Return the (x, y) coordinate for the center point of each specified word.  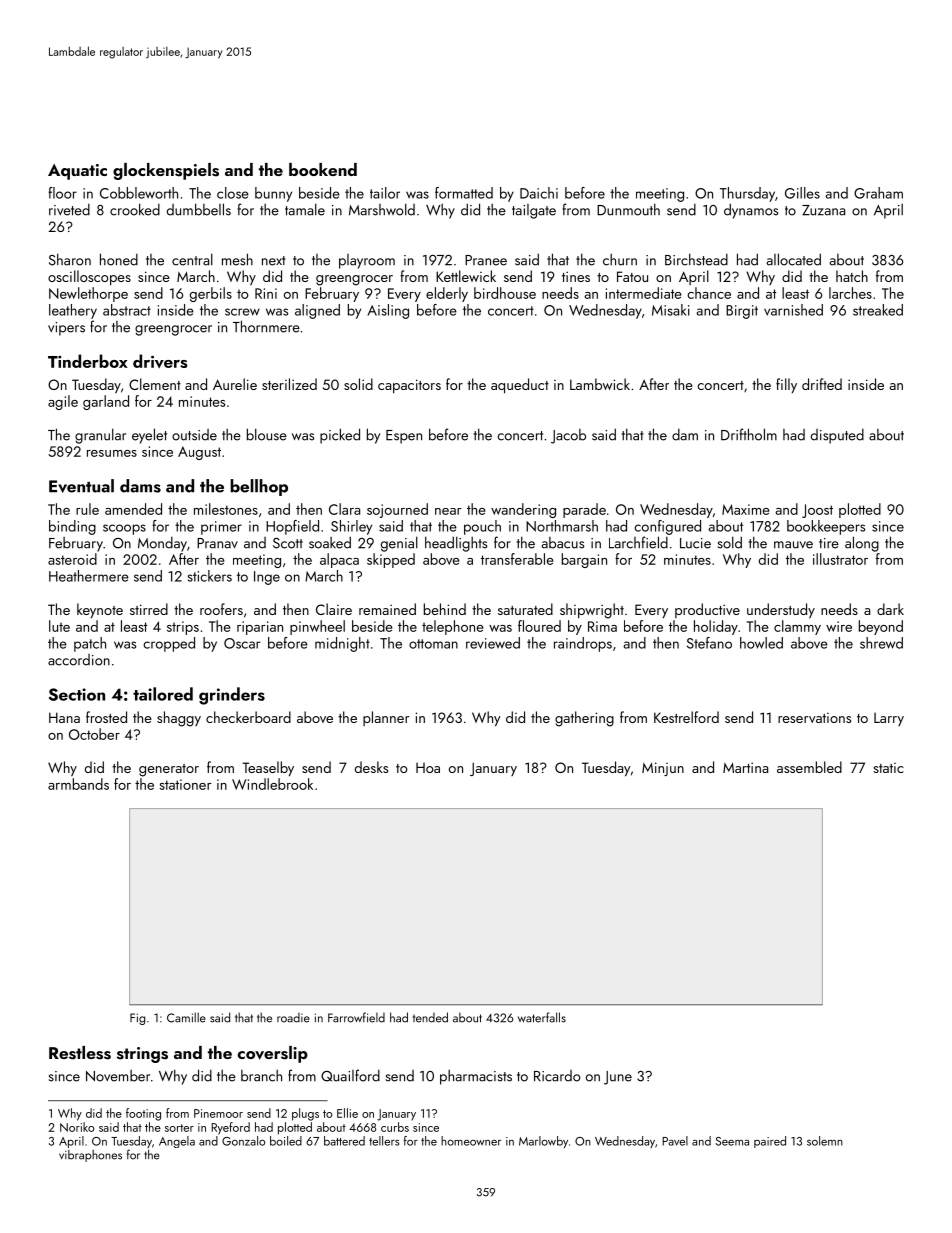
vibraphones (90, 1156)
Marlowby (543, 1142)
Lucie (695, 543)
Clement (155, 384)
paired (770, 1142)
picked (340, 436)
